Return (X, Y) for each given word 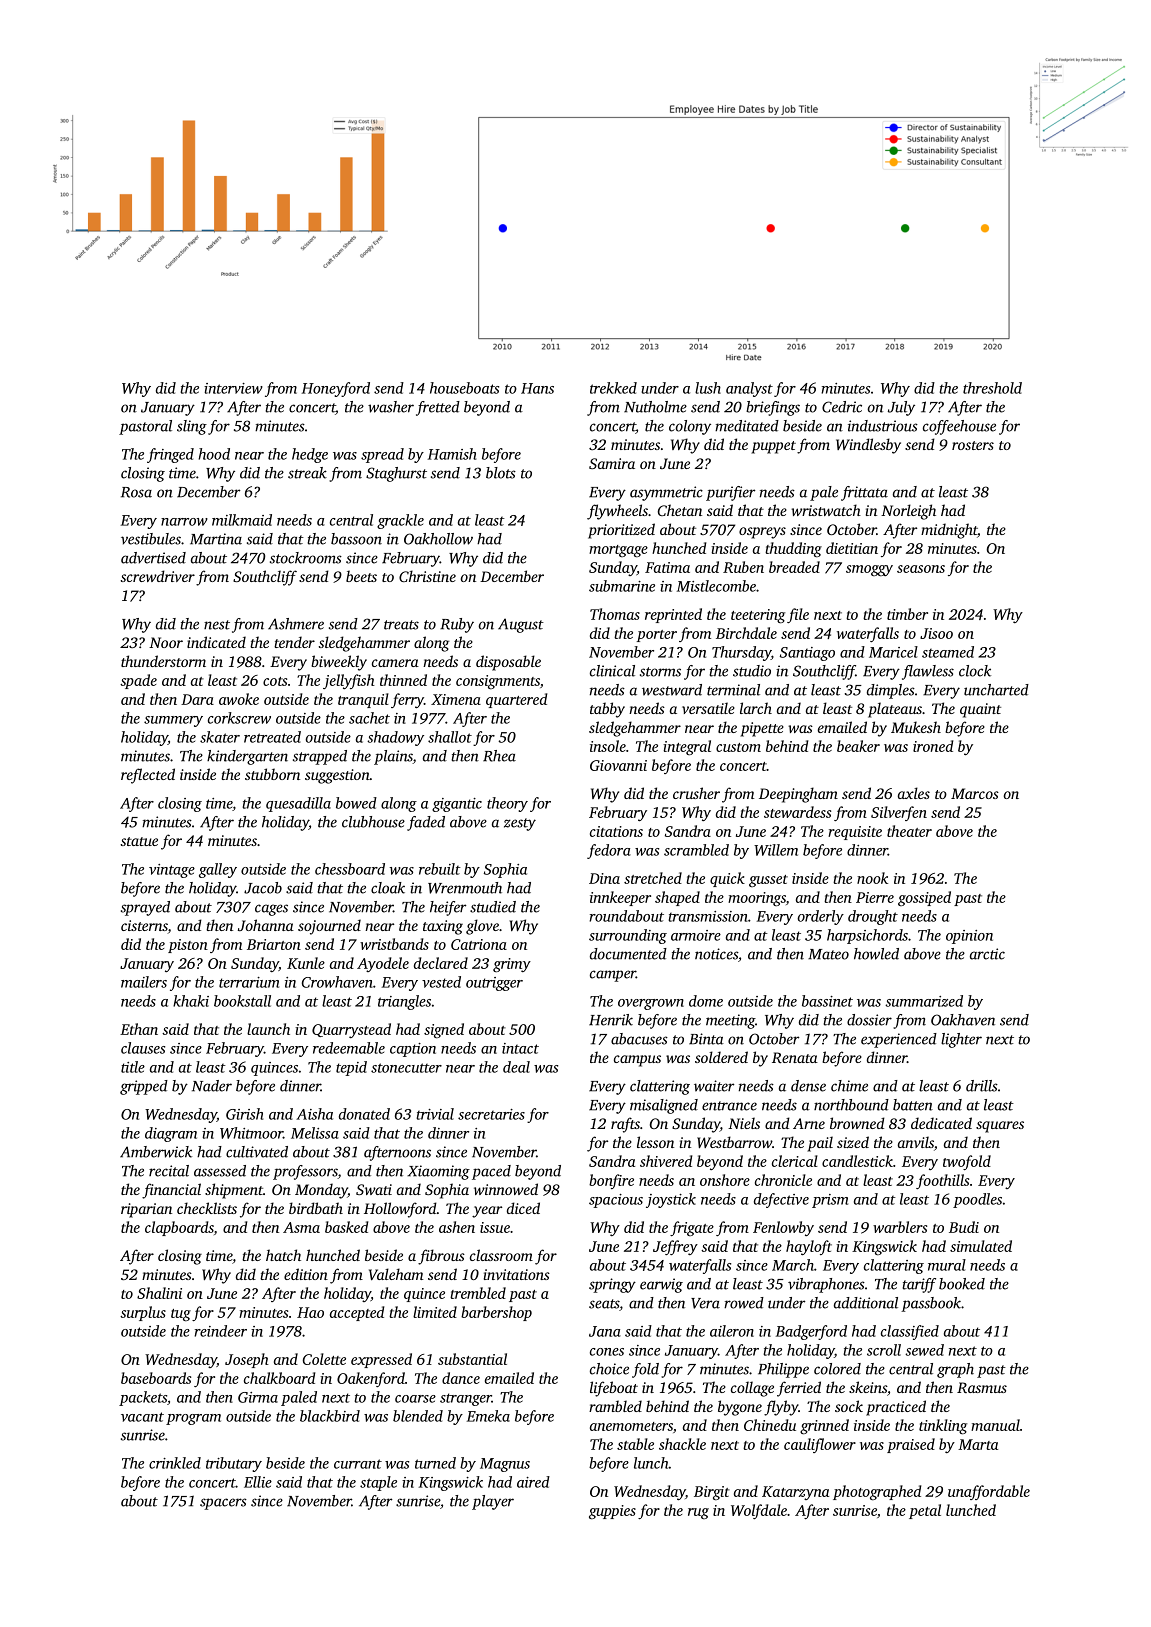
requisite (855, 833)
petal (925, 1511)
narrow (184, 522)
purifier (731, 493)
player (493, 1502)
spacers (223, 1504)
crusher (696, 793)
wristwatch (826, 510)
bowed (356, 803)
